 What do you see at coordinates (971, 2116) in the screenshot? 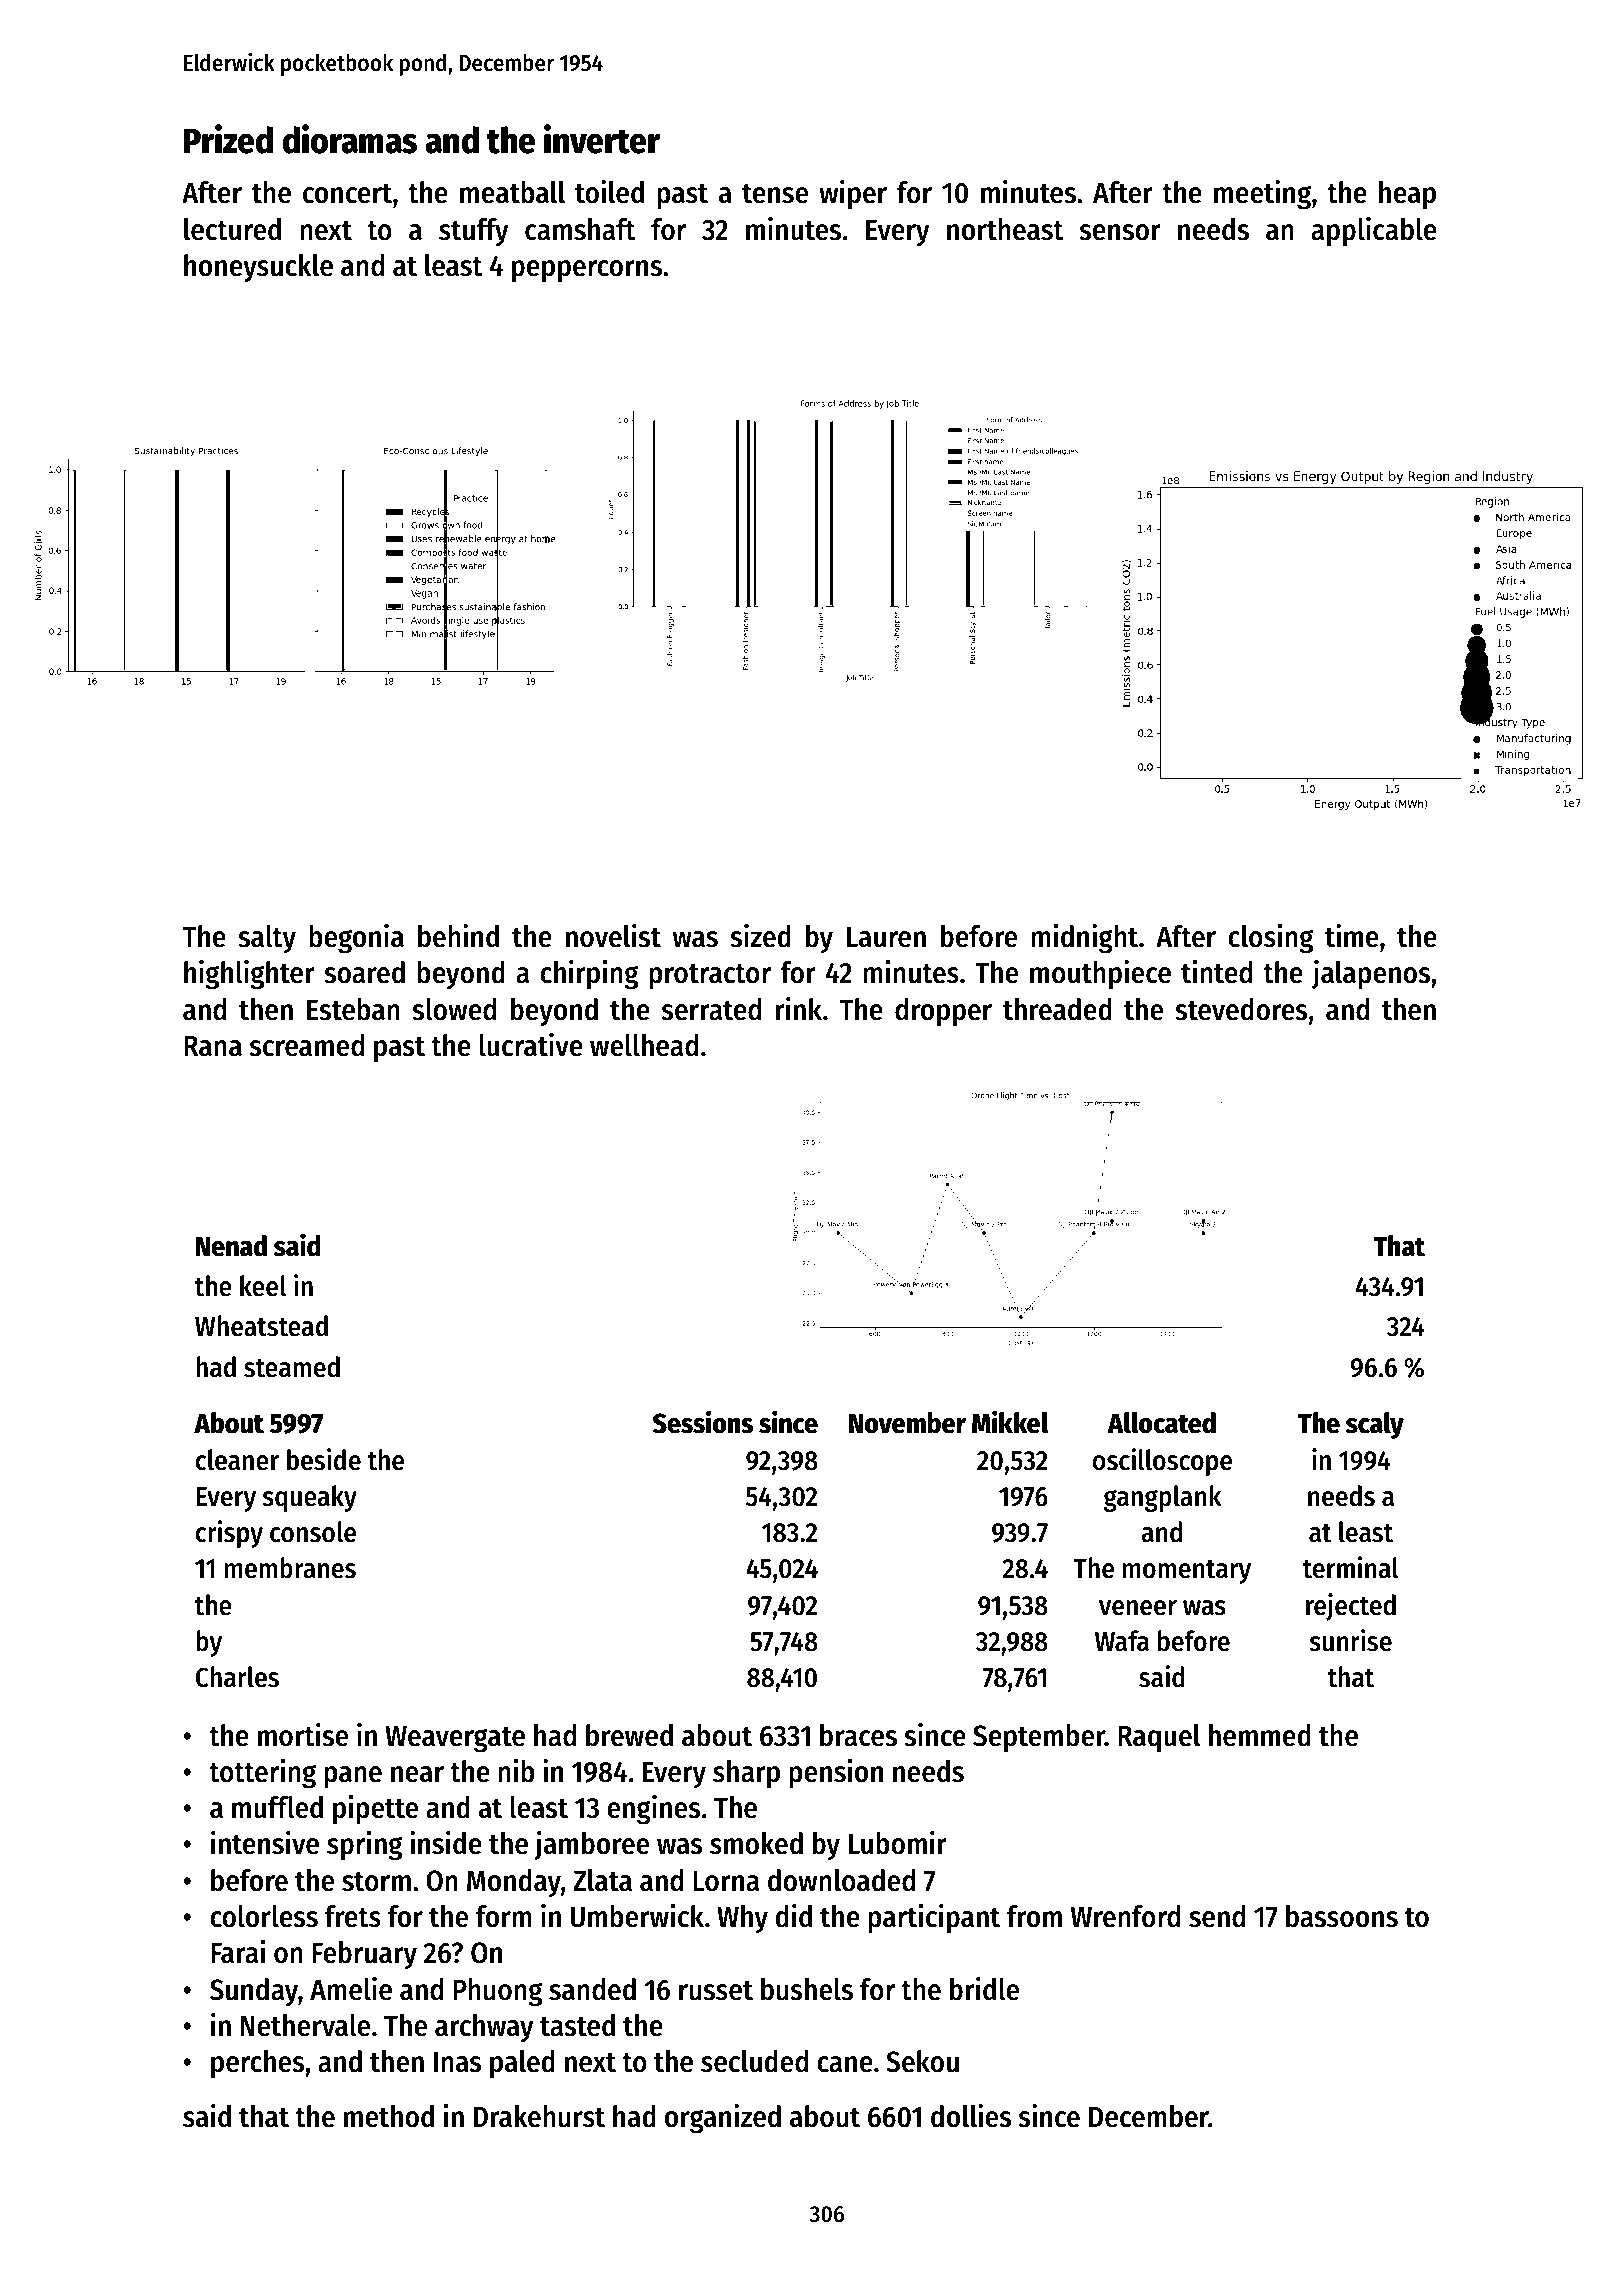
I see `dollies` at bounding box center [971, 2116].
